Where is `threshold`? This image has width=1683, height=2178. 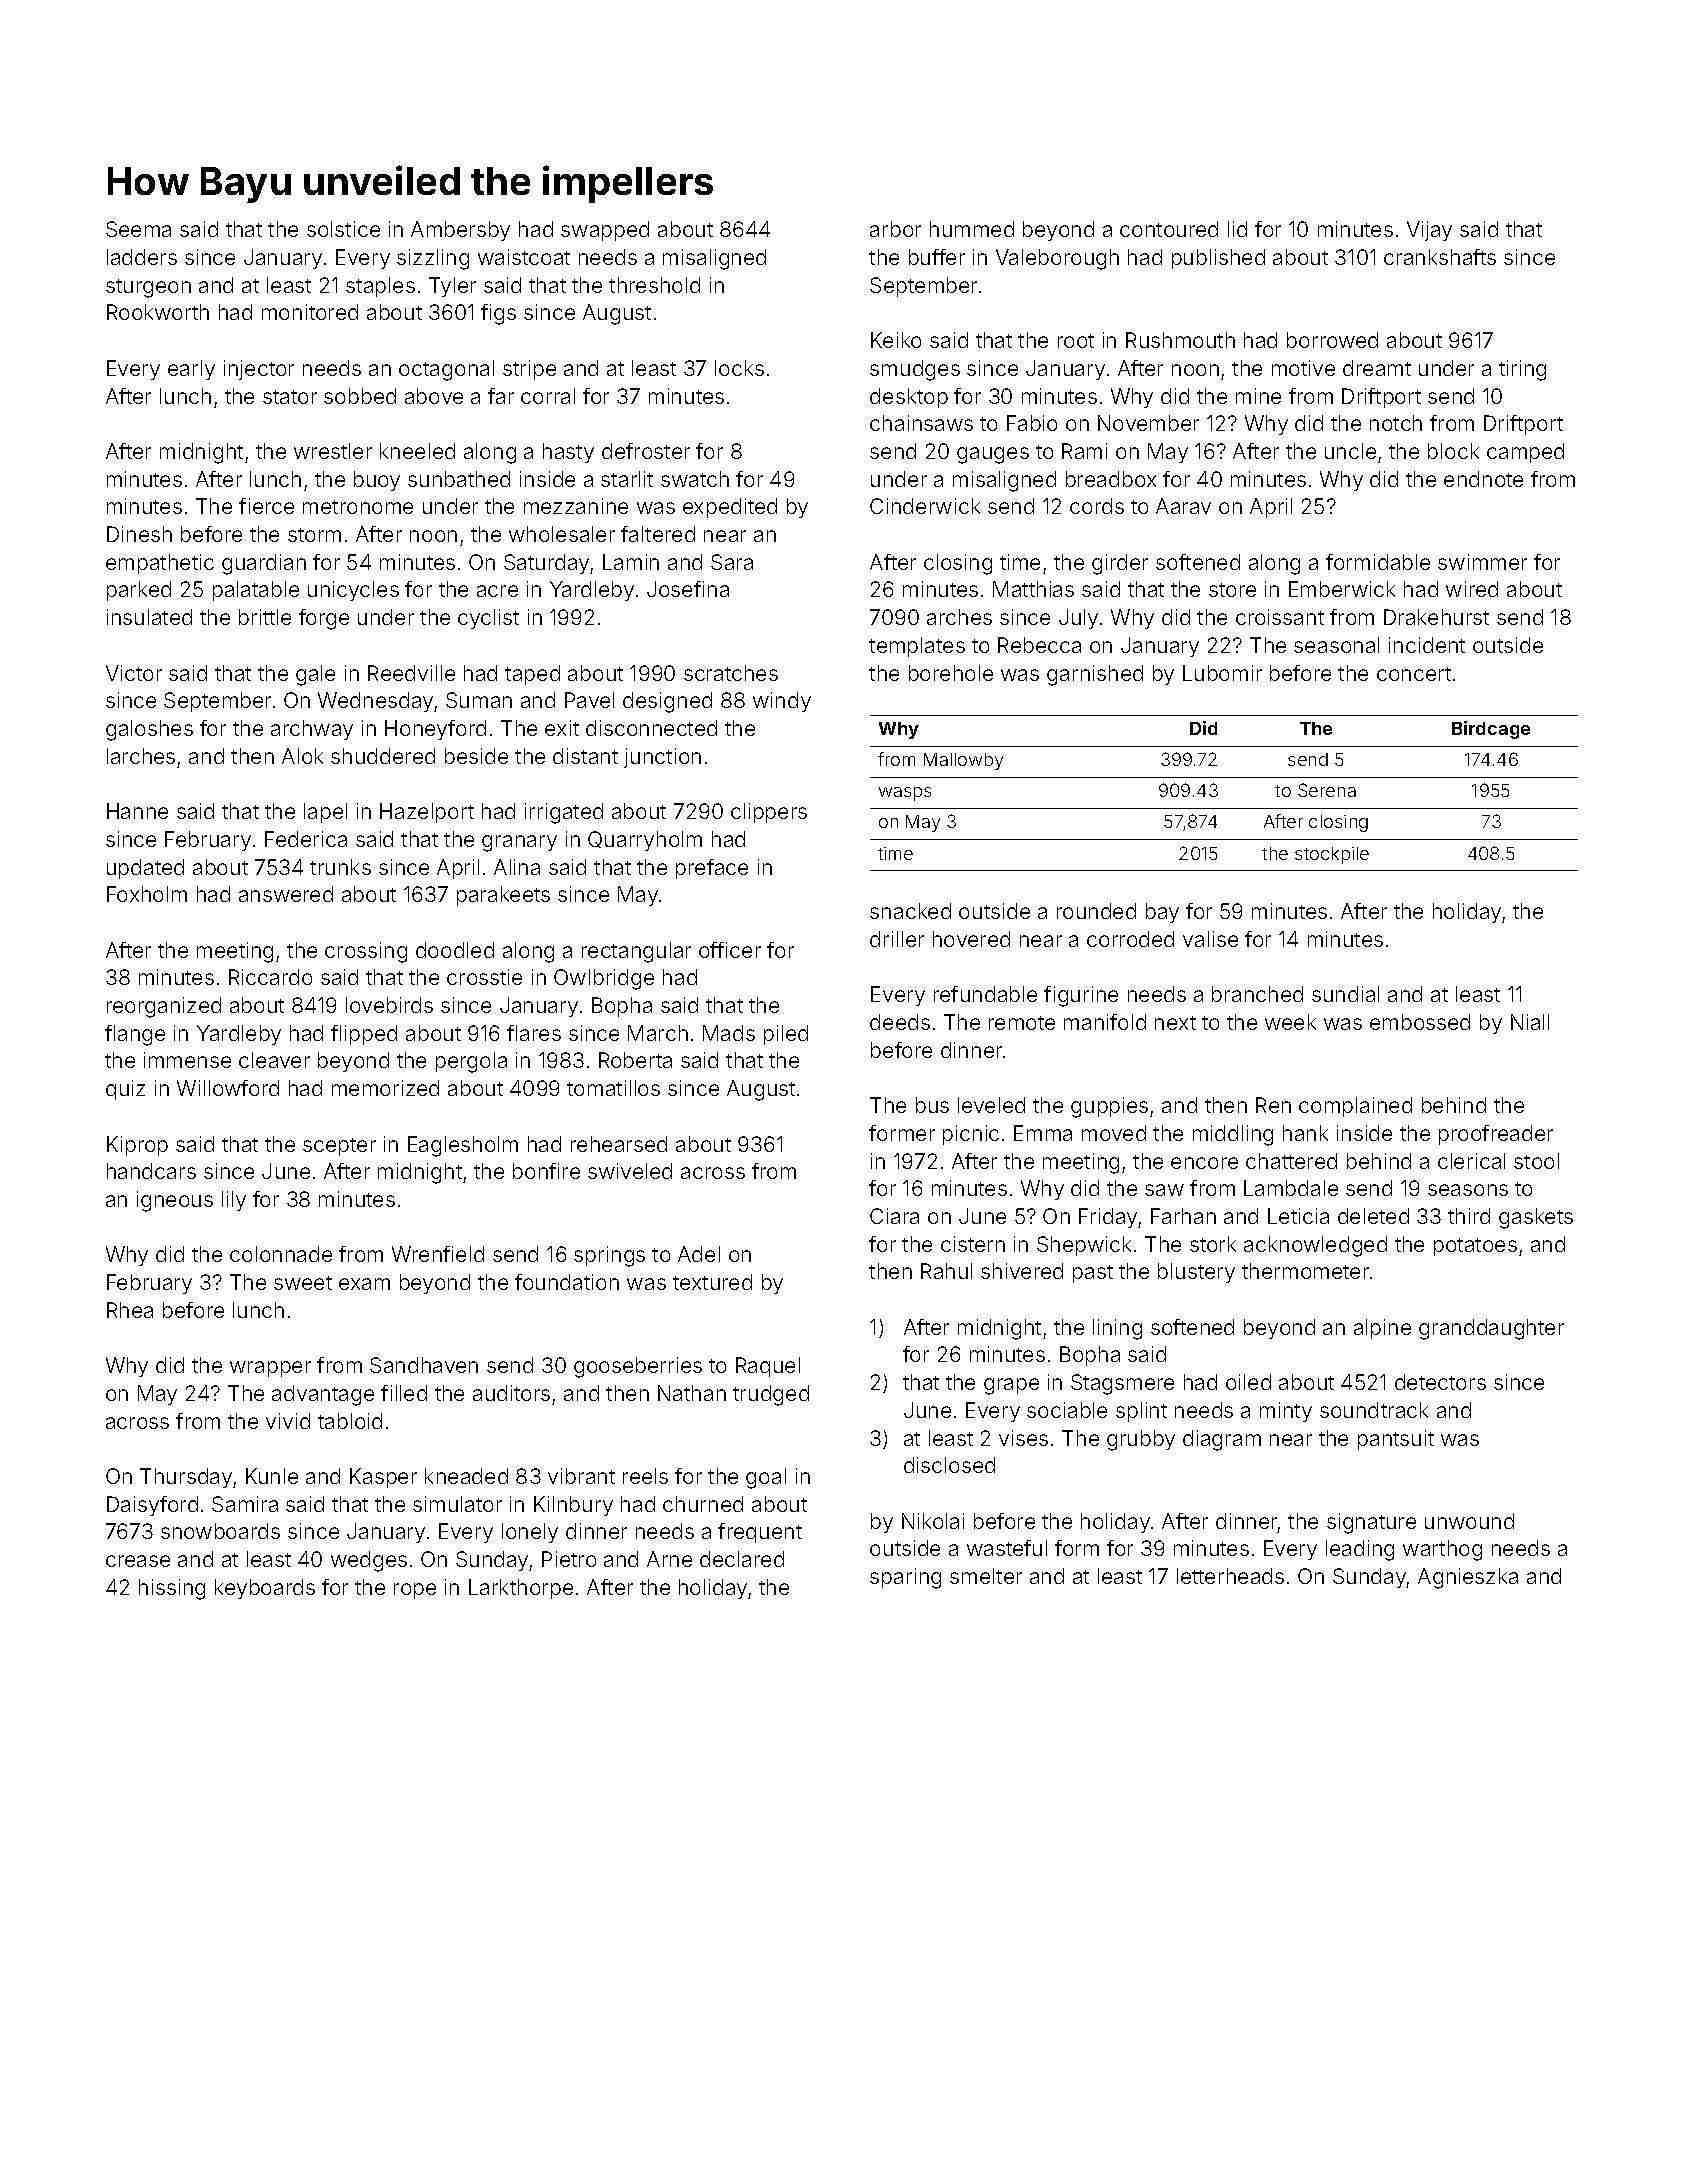 threshold is located at coordinates (654, 285).
